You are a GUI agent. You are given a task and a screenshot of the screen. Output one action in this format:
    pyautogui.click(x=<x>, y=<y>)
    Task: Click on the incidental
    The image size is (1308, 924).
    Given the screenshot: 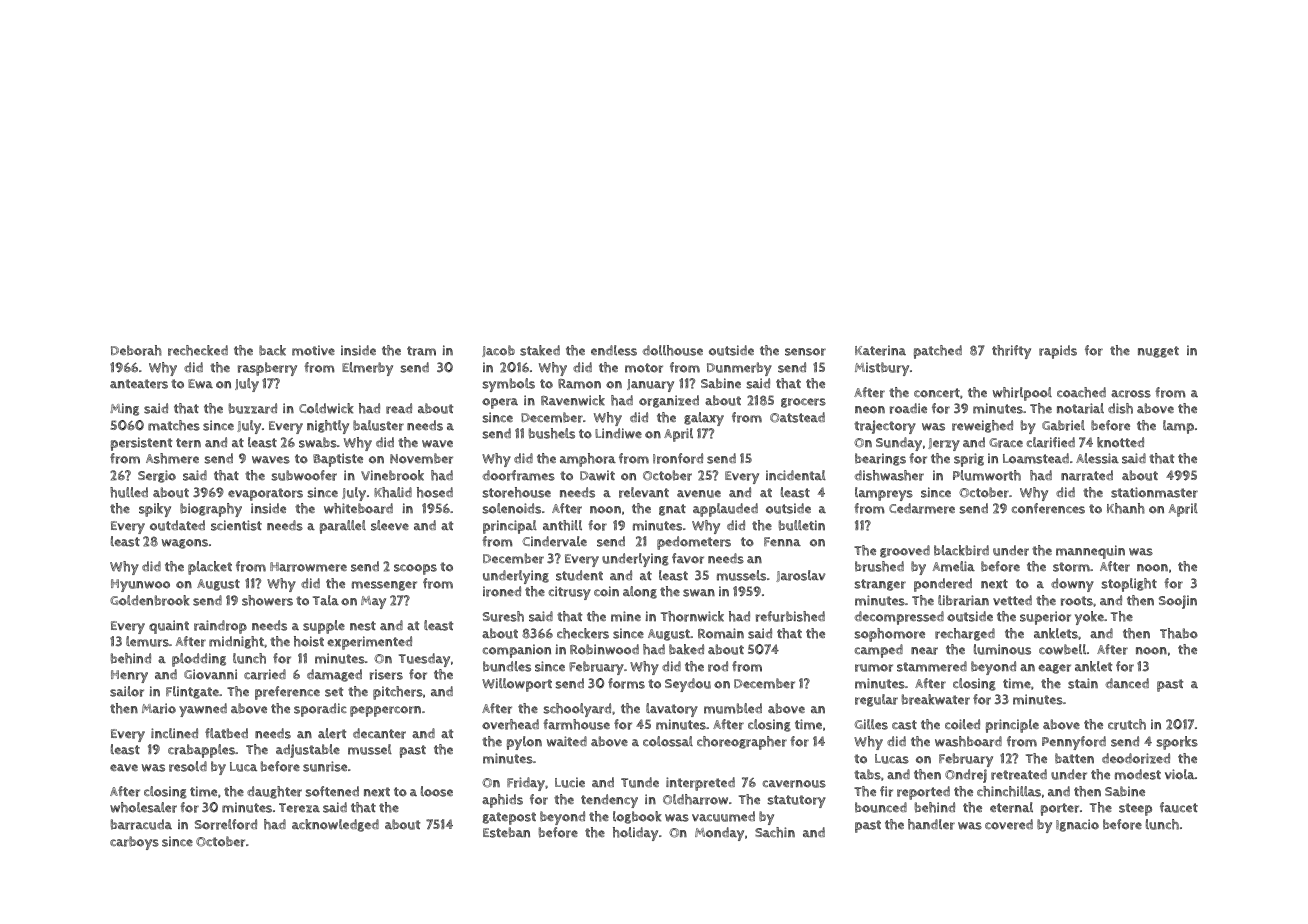 What is the action you would take?
    pyautogui.click(x=796, y=475)
